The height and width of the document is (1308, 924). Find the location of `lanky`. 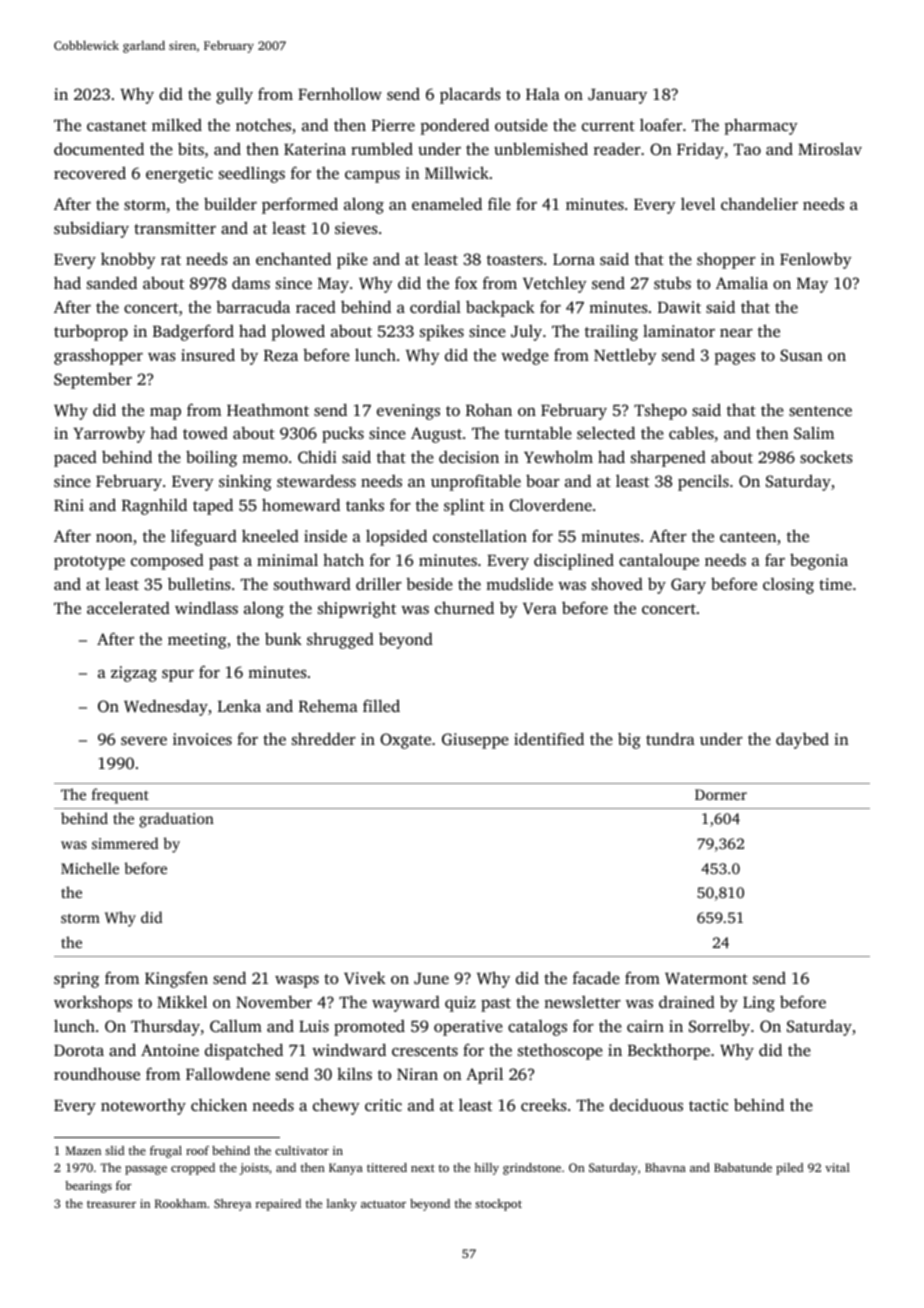

lanky is located at coordinates (342, 1205).
